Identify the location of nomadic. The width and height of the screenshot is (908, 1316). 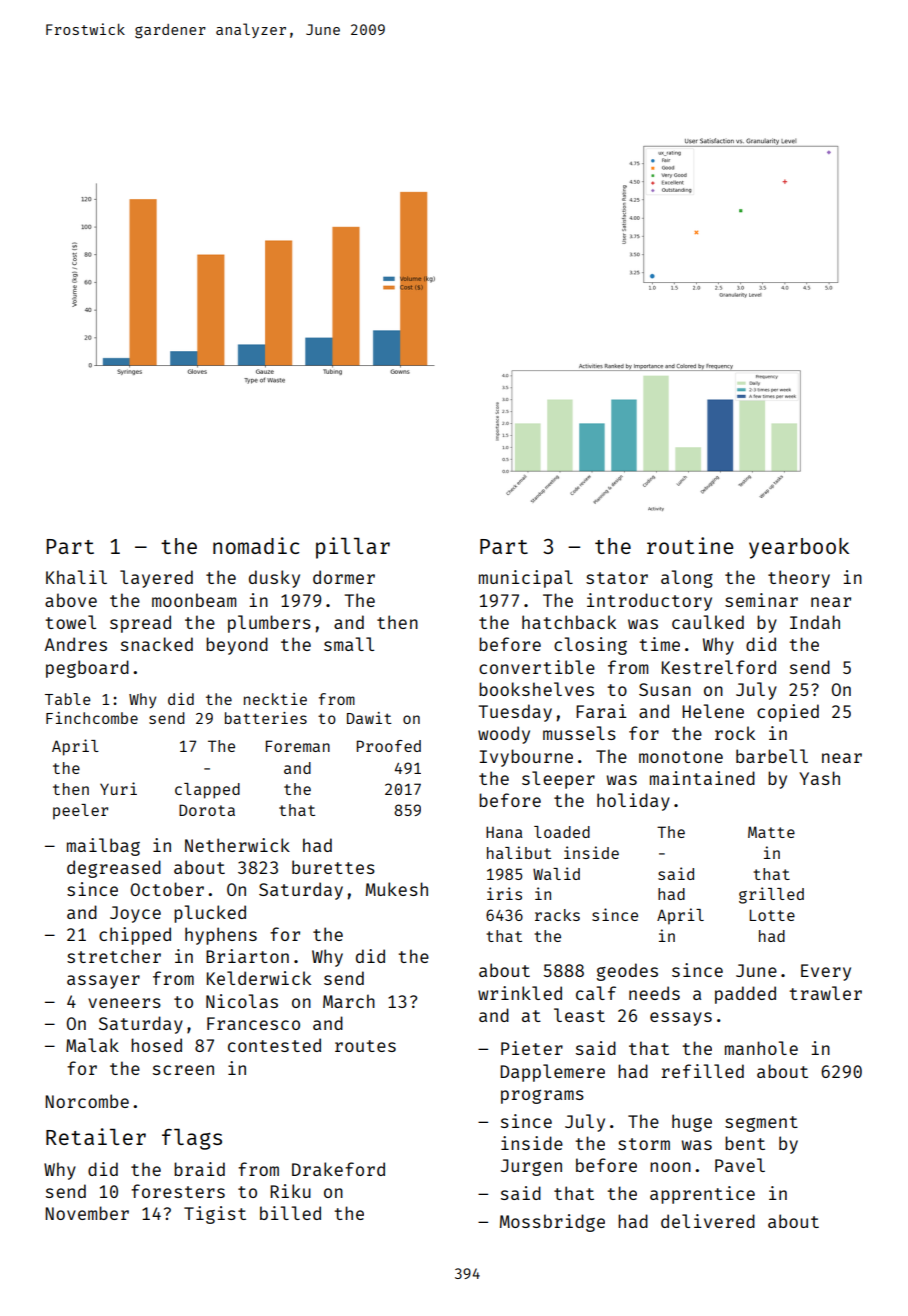
(256, 545).
